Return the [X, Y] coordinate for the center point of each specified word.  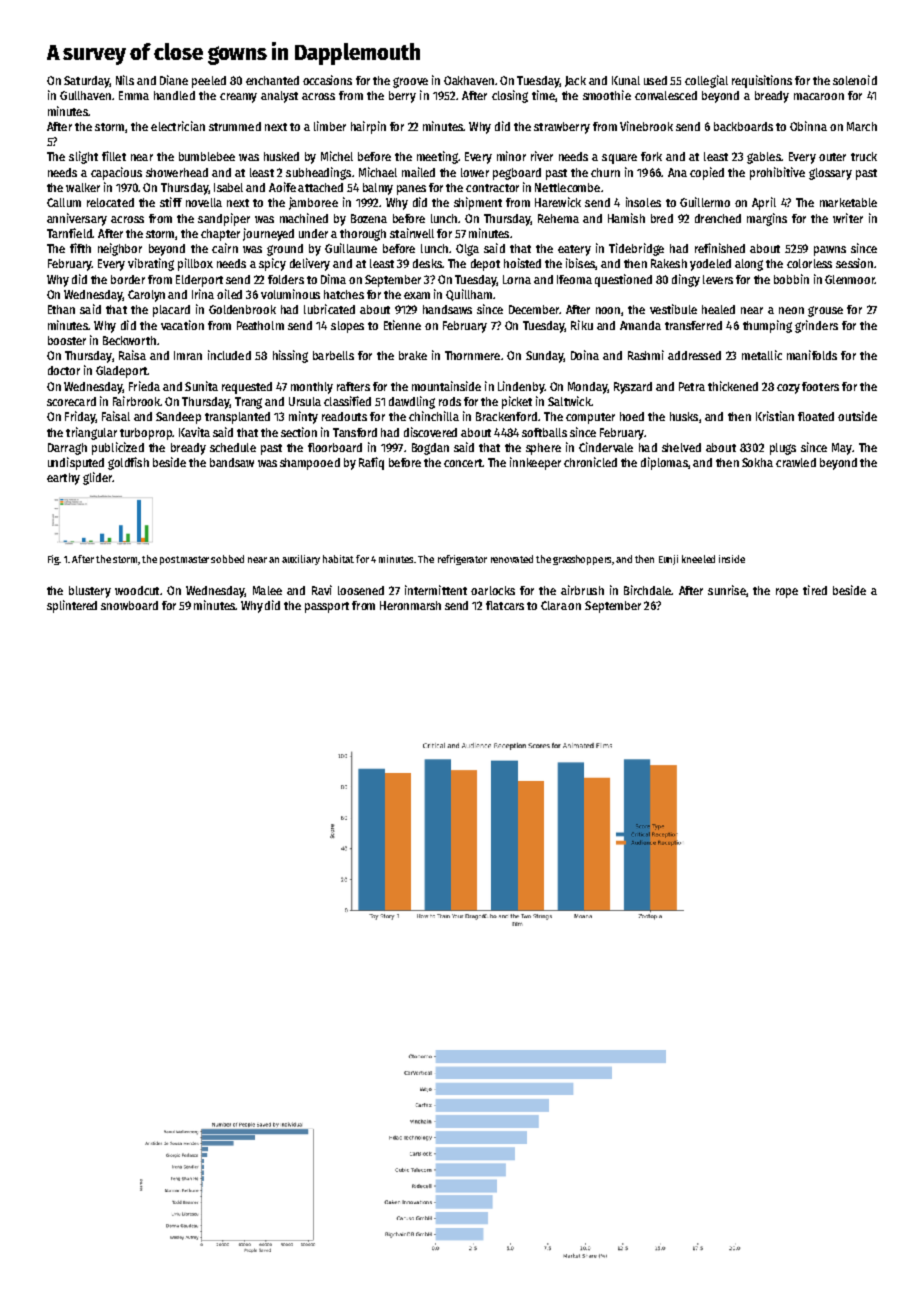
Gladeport [122, 372]
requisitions [762, 81]
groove [410, 82]
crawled [796, 462]
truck [864, 156]
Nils [125, 80]
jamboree [313, 203]
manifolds [812, 355]
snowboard [129, 605]
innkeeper [535, 463]
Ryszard [633, 388]
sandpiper [224, 219]
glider [97, 478]
